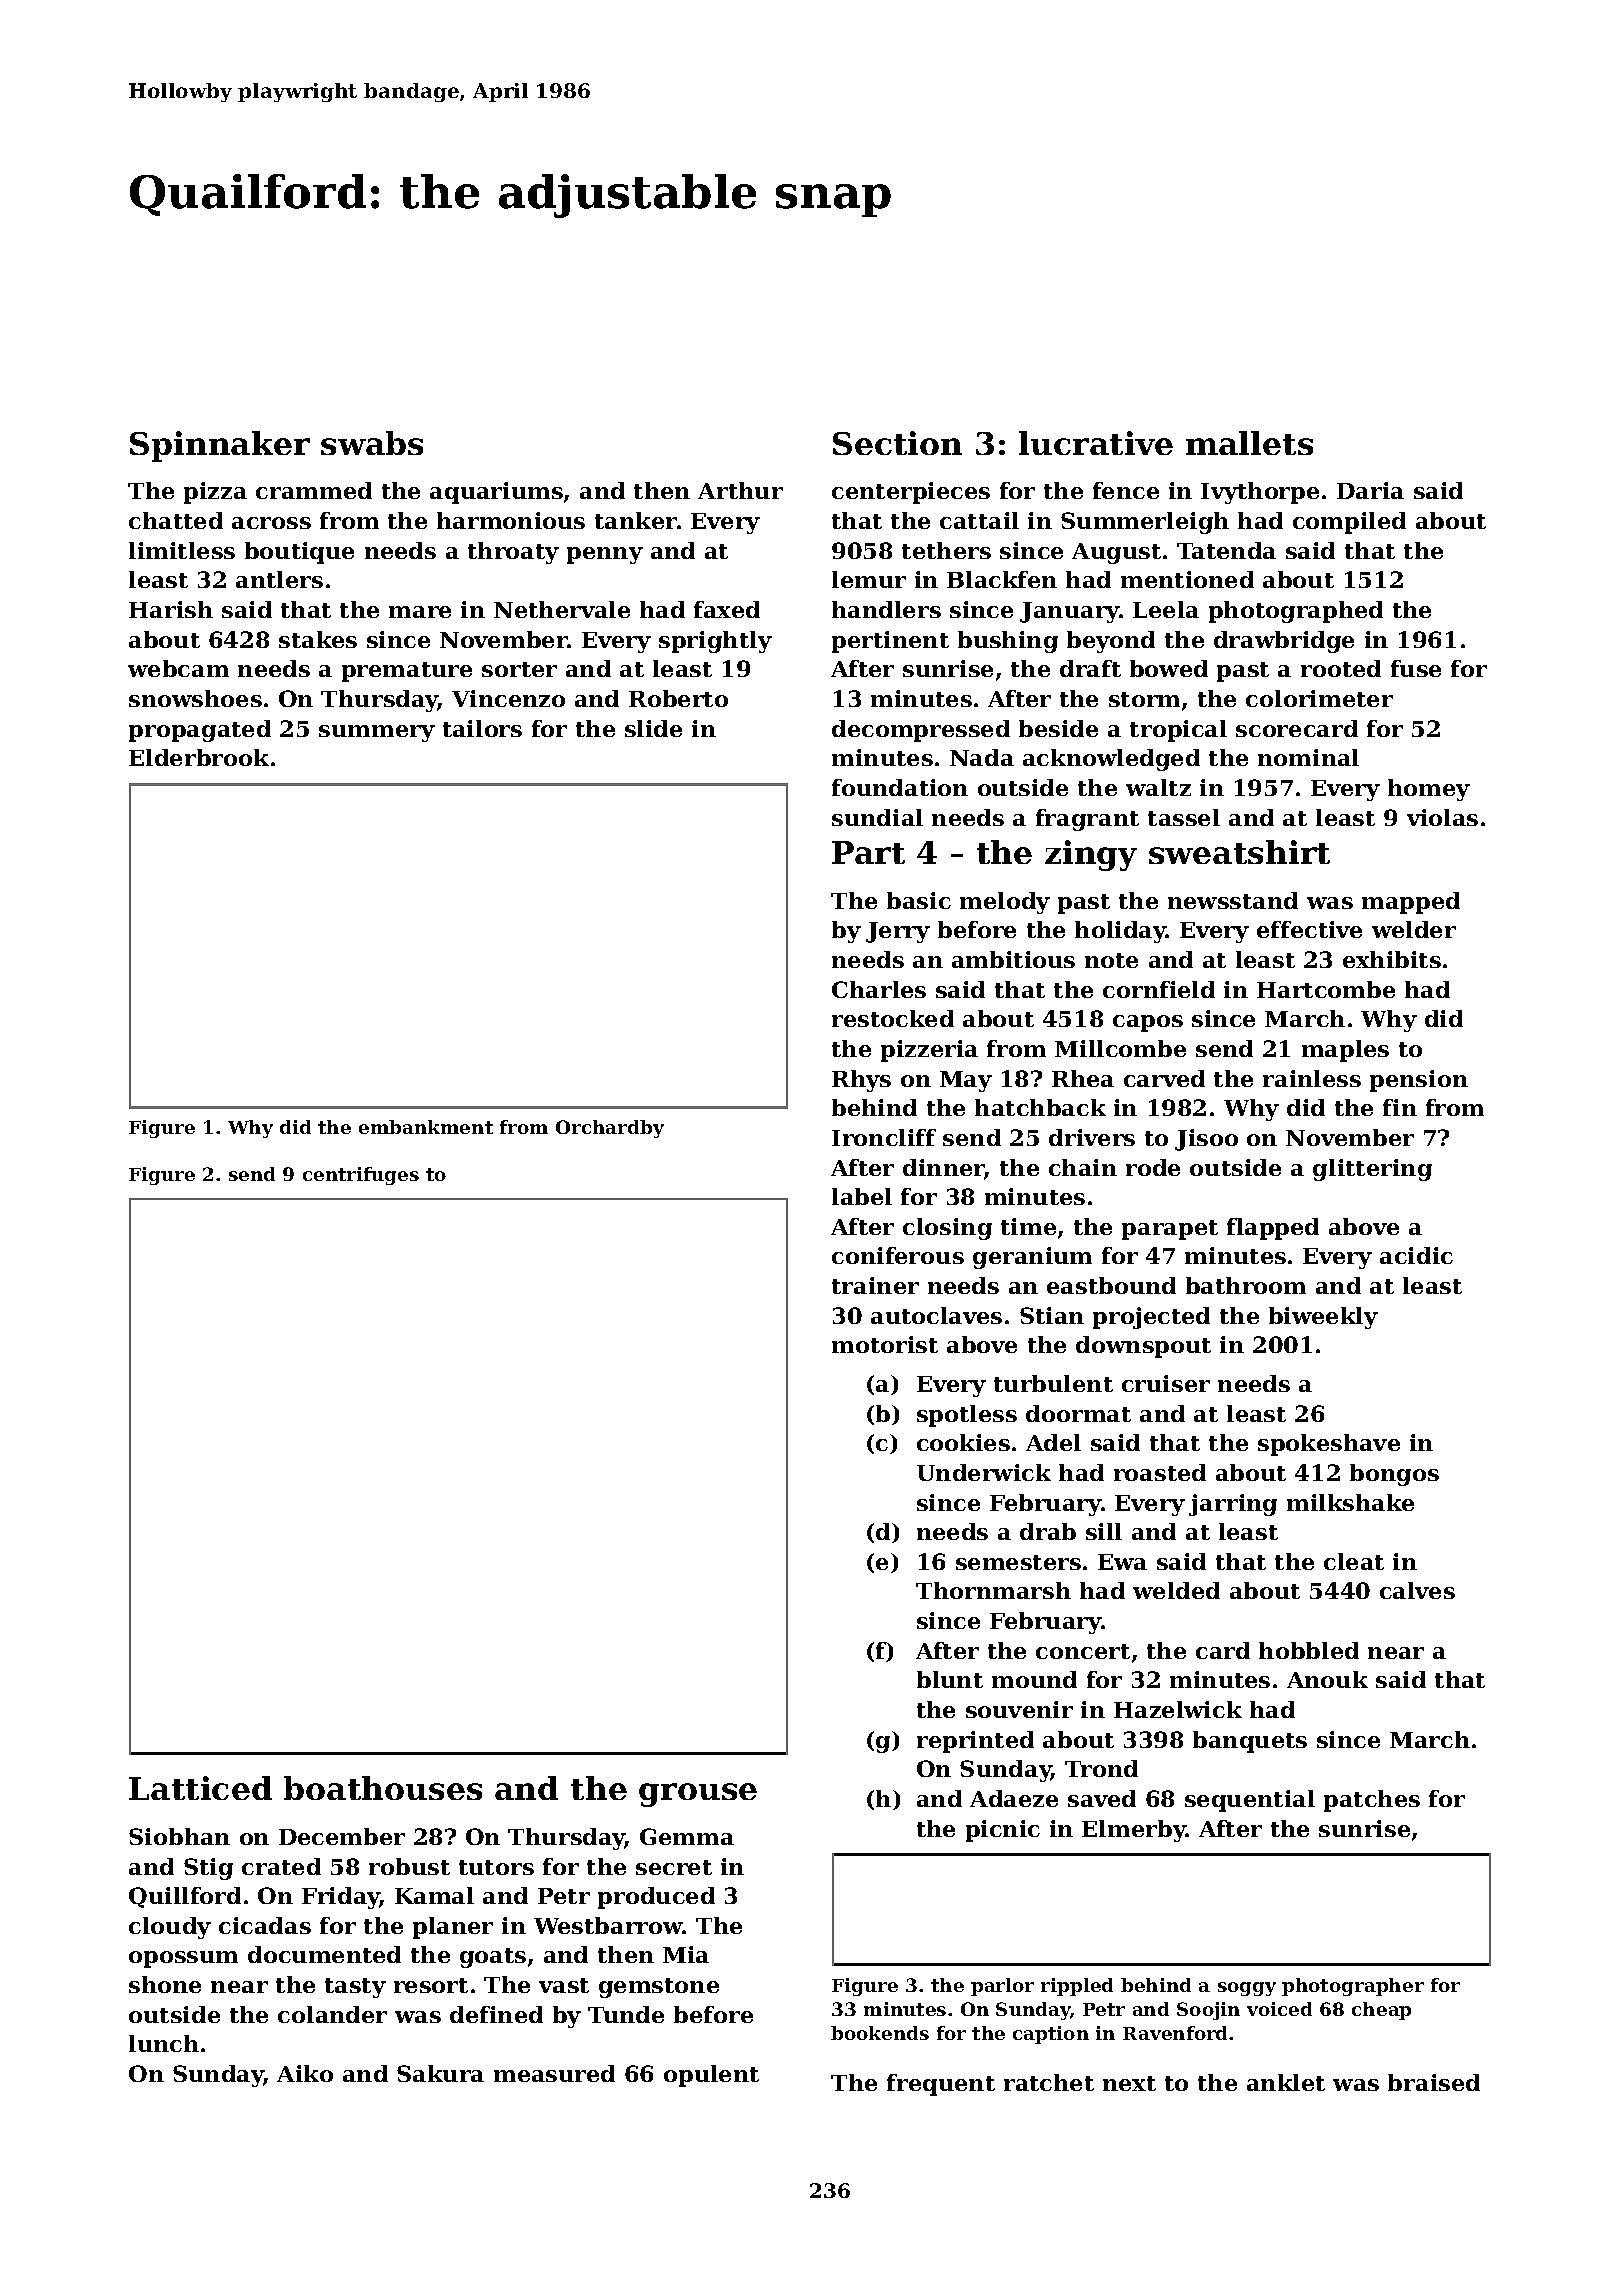 The width and height of the page is (1620, 2292). What do you see at coordinates (453, 1928) in the page?
I see `planer` at bounding box center [453, 1928].
